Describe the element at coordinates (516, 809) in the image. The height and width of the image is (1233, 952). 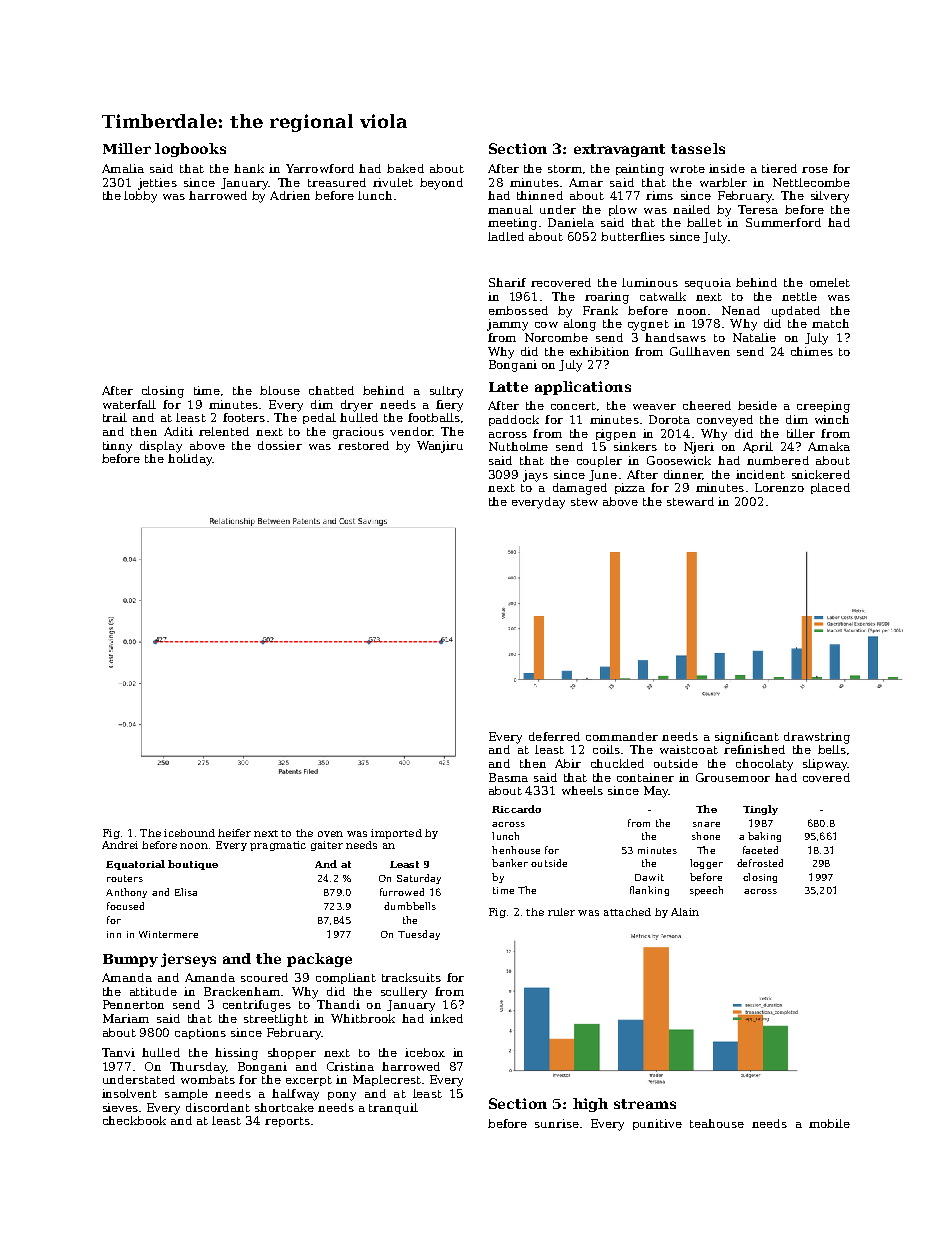
I see `Riccardo` at that location.
